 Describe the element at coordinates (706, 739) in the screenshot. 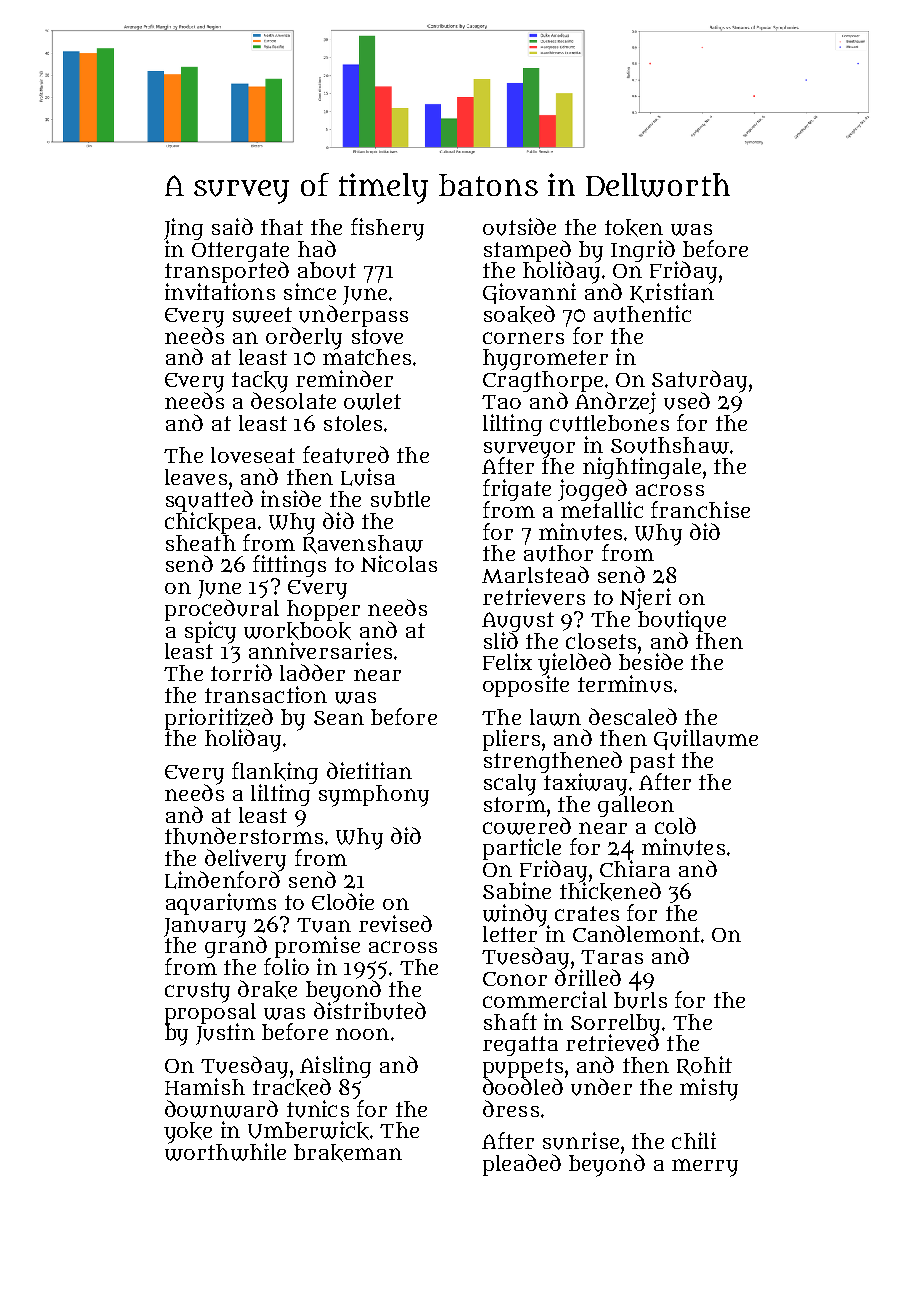

I see `Guillaume` at that location.
